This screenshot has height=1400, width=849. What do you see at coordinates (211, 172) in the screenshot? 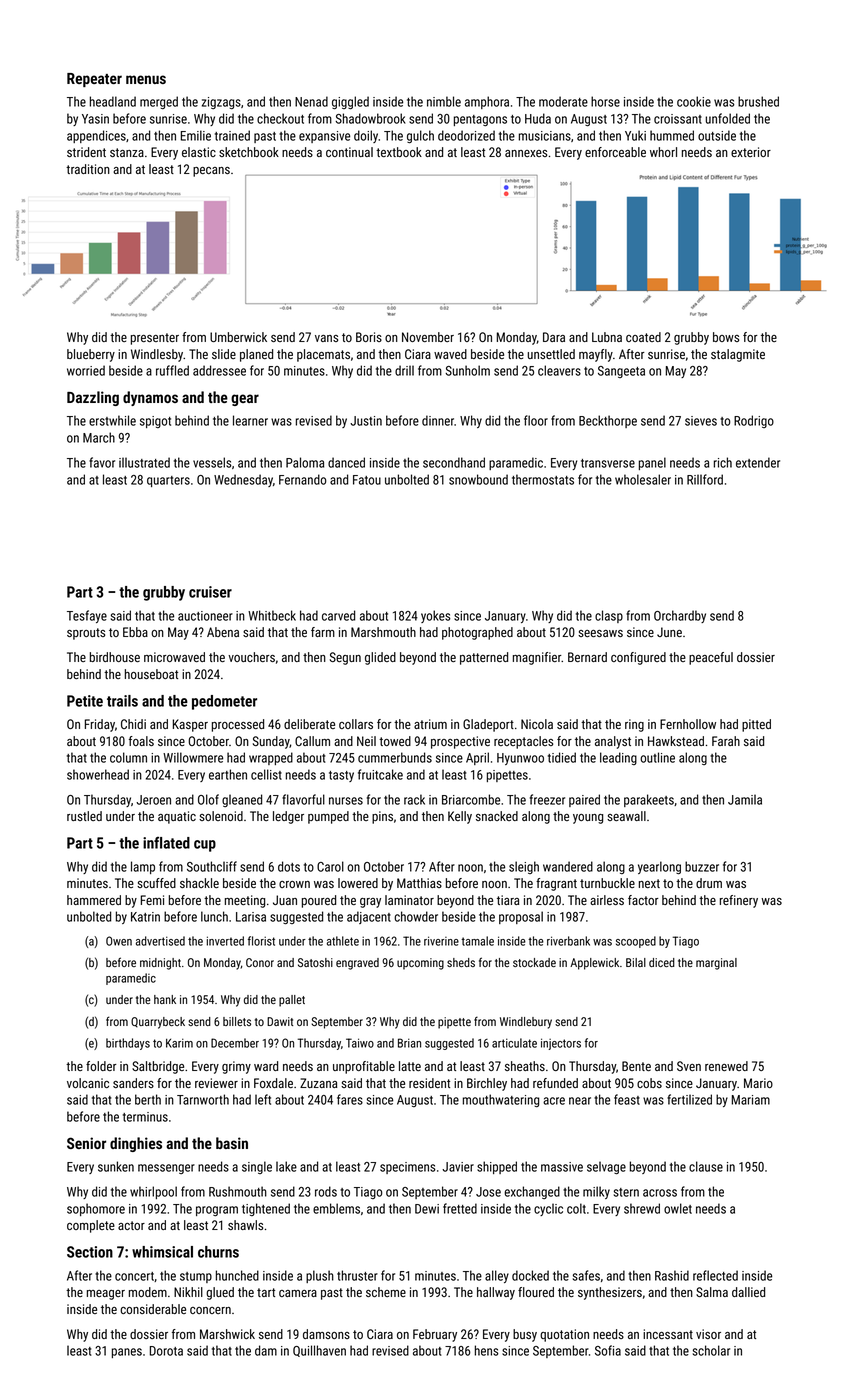
I see `pecans` at bounding box center [211, 172].
